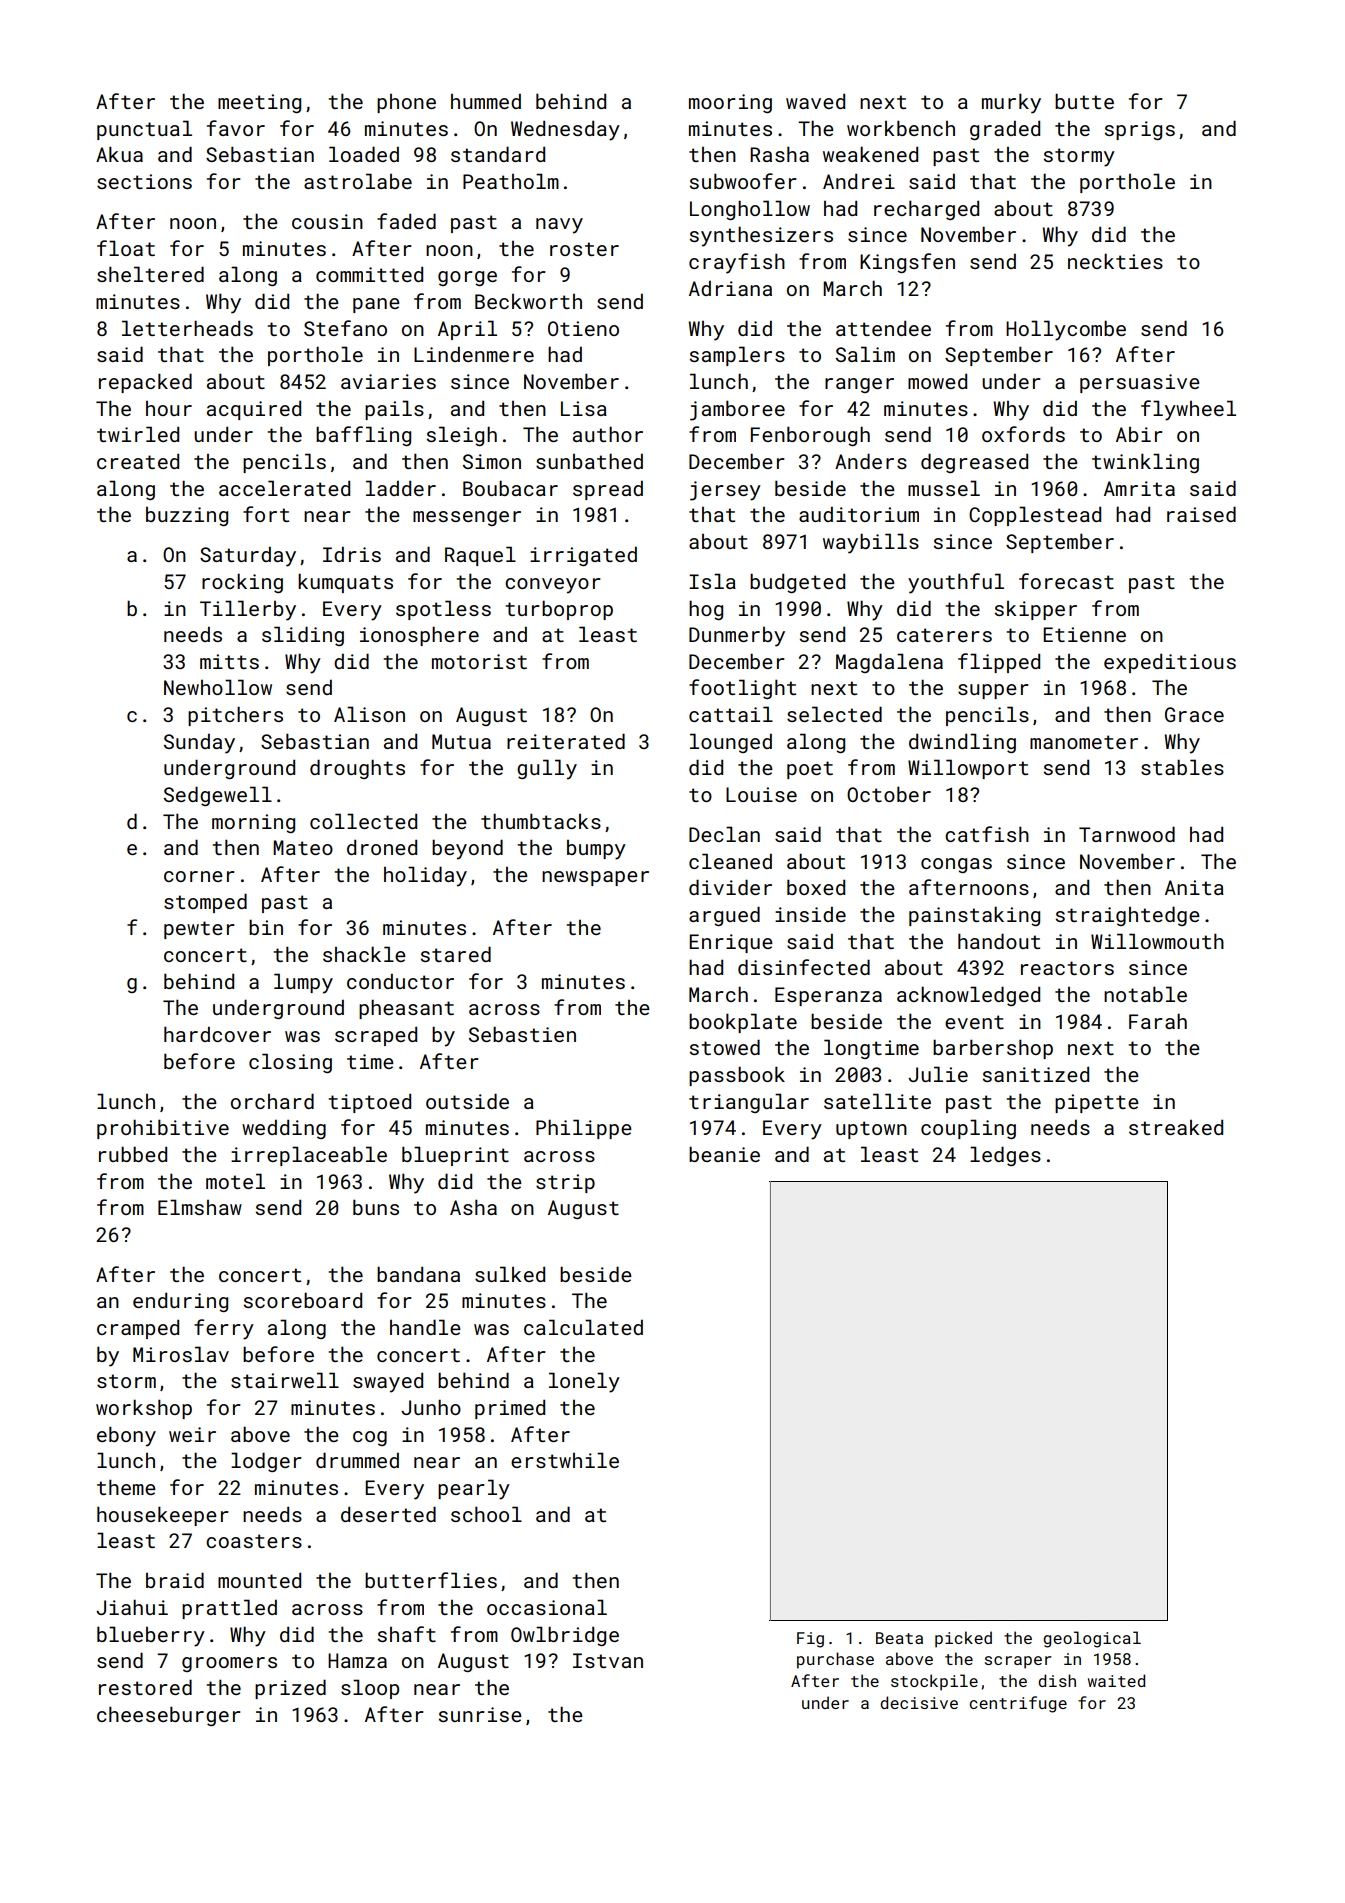 The height and width of the page is (1903, 1345). Describe the element at coordinates (919, 1702) in the page. I see `decisive` at that location.
